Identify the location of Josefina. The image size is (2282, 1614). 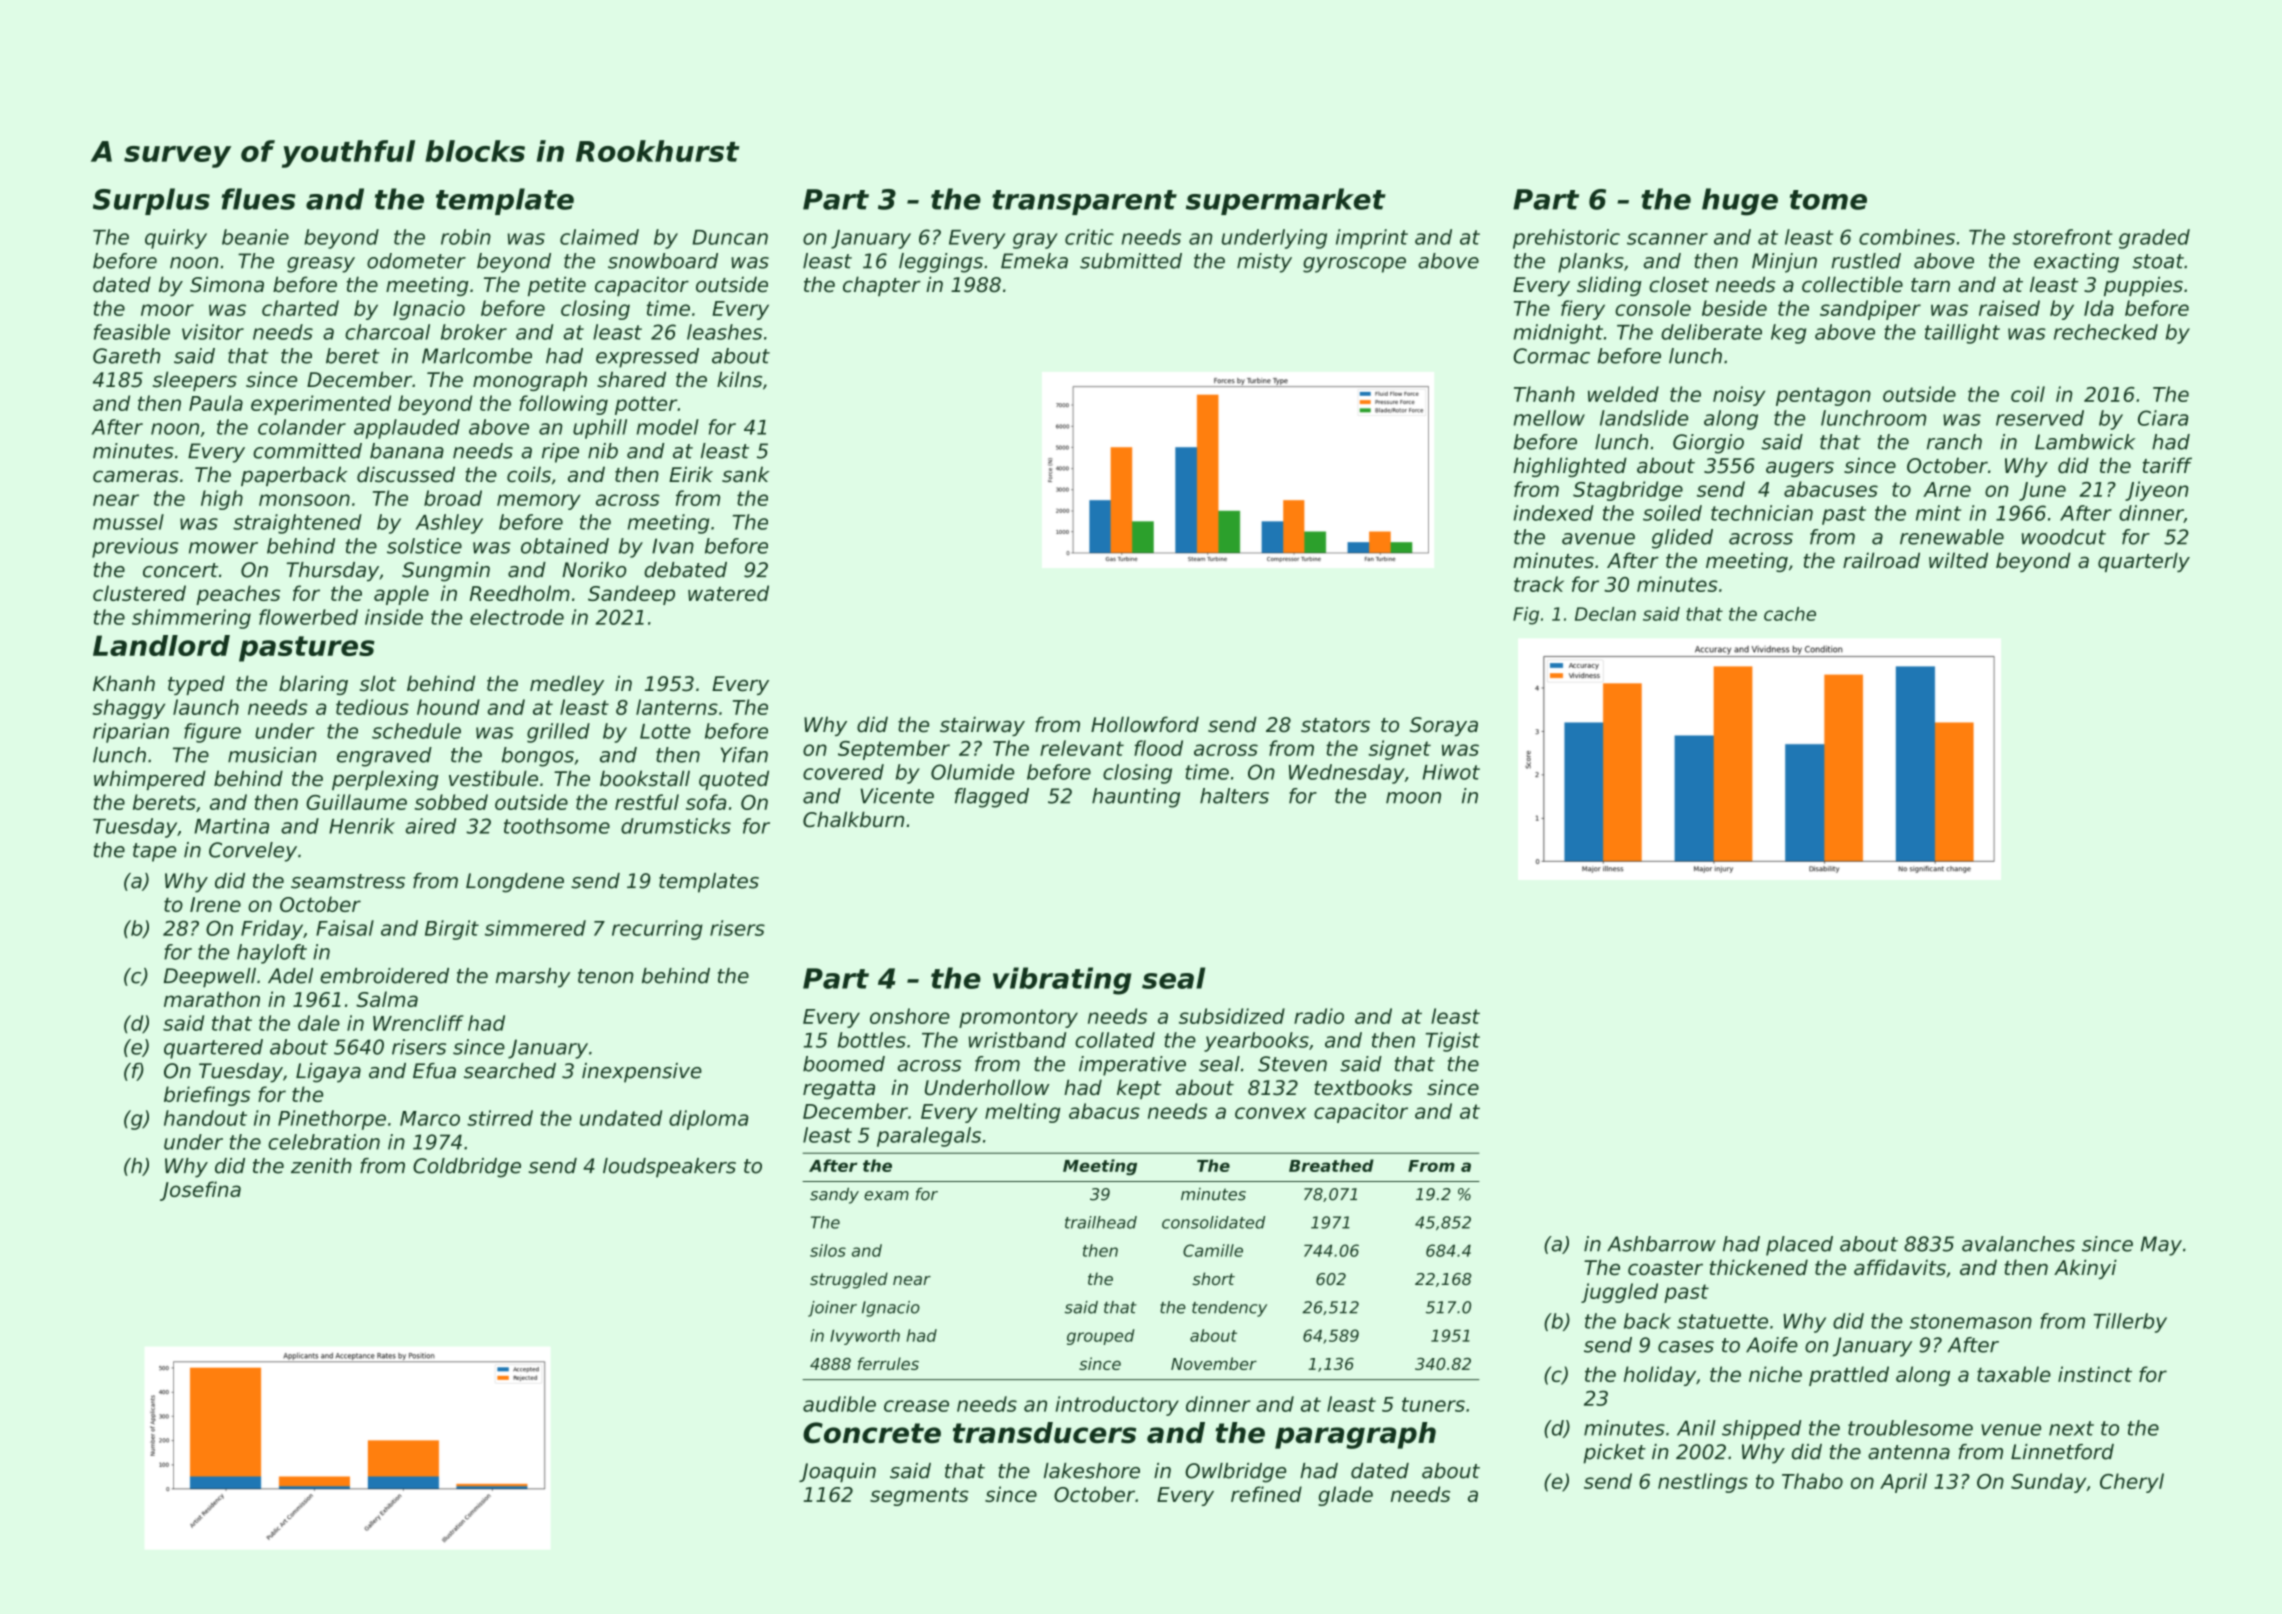
(200, 1191).
